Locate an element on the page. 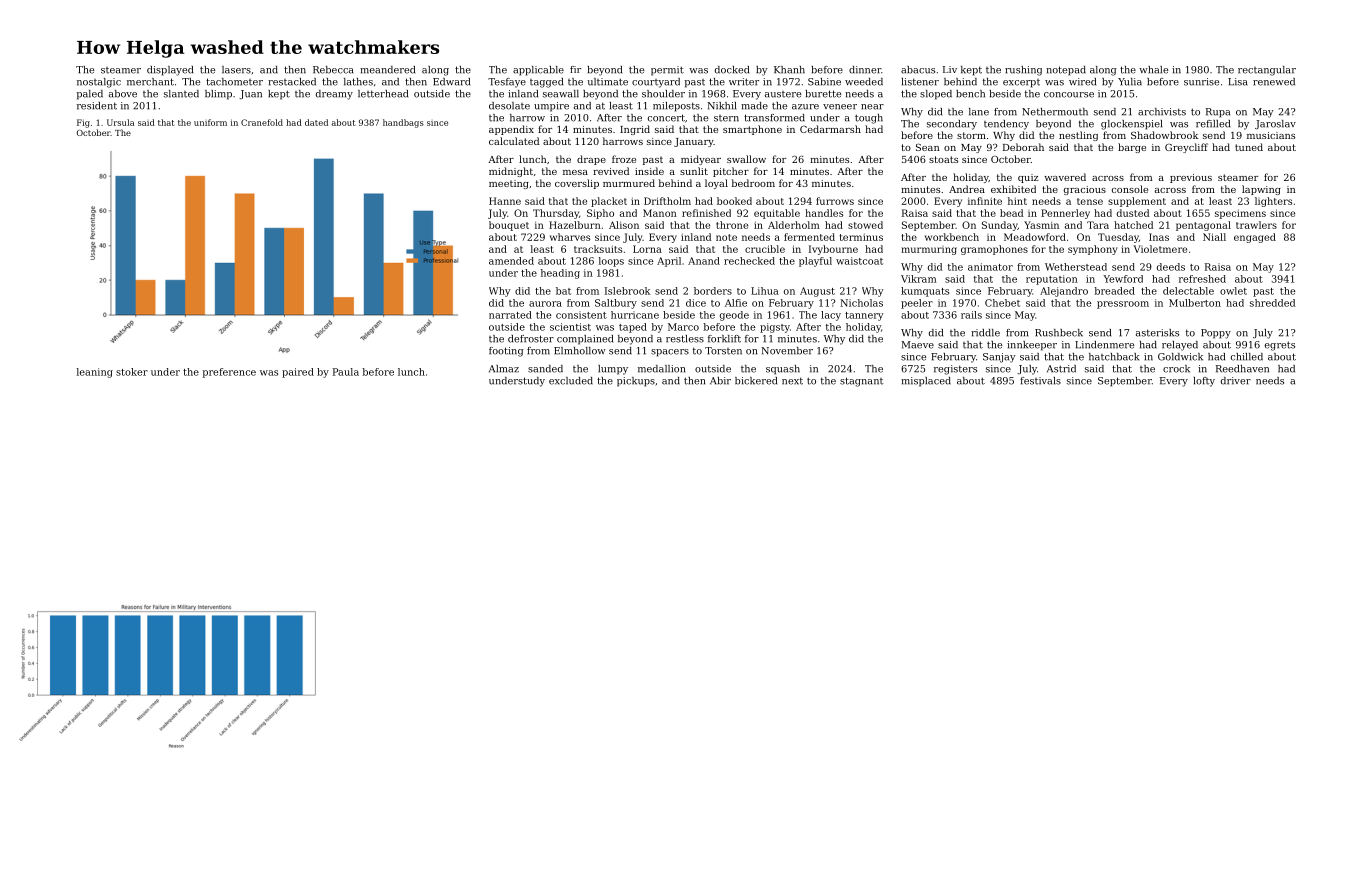 This page has width=1372, height=887. Juan is located at coordinates (250, 94).
